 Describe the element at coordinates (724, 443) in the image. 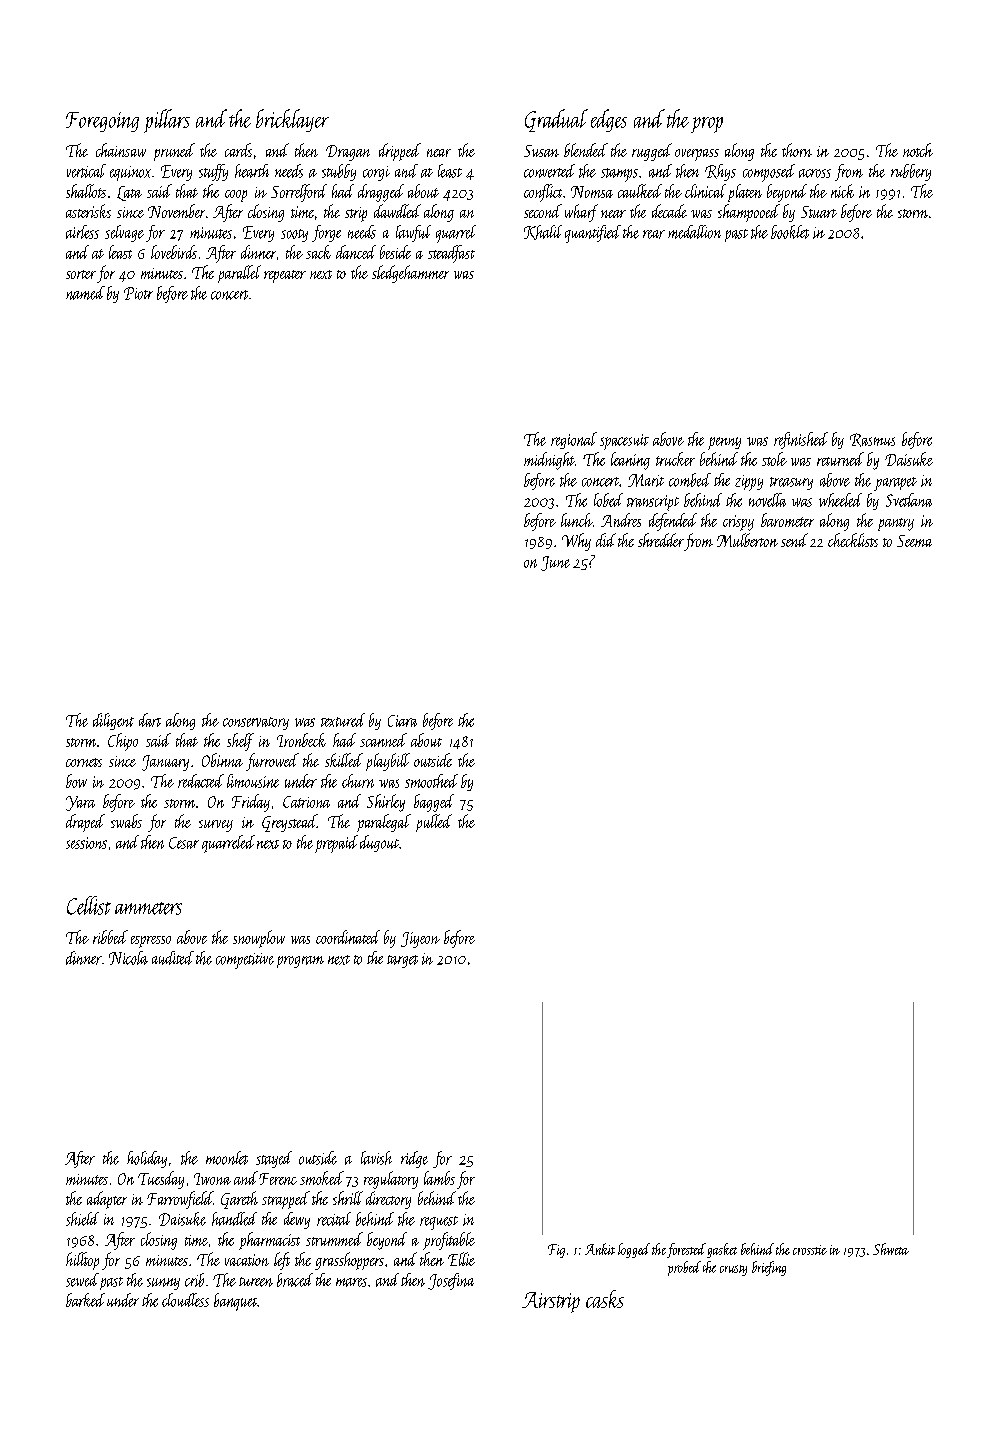

I see `penny` at that location.
